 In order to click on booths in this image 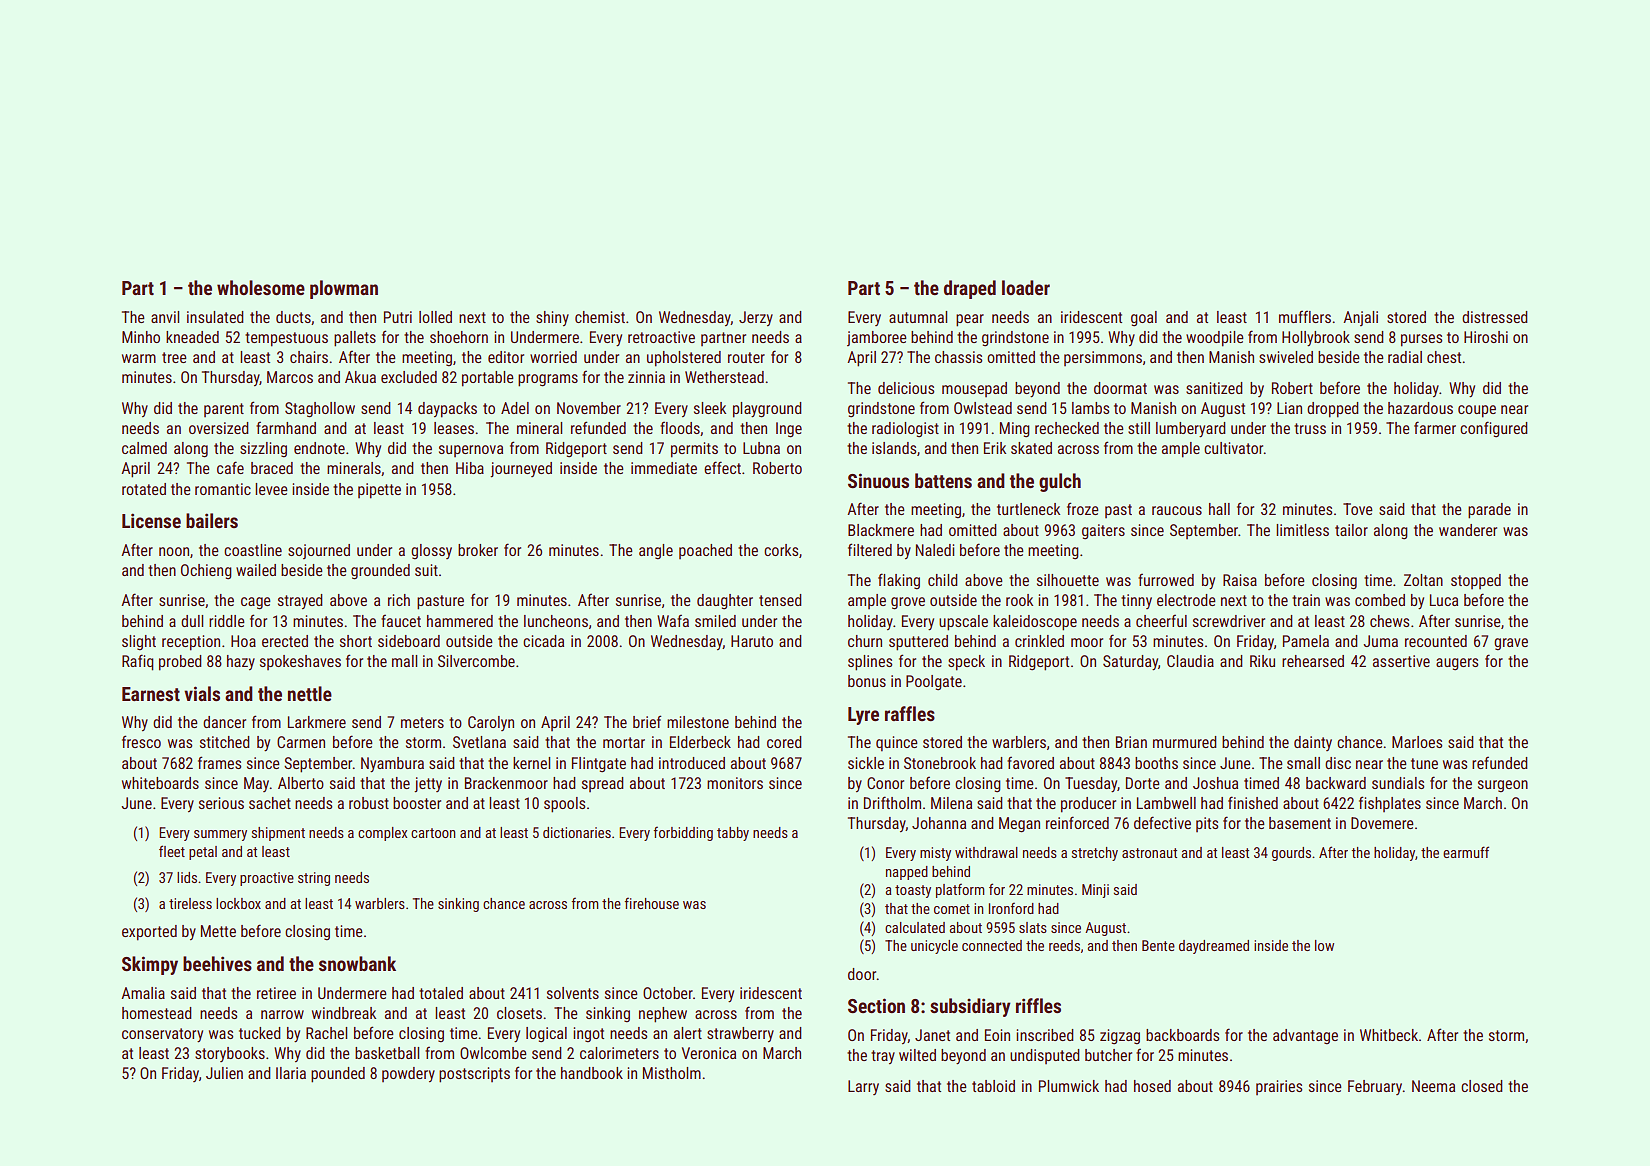, I will do `click(1156, 763)`.
